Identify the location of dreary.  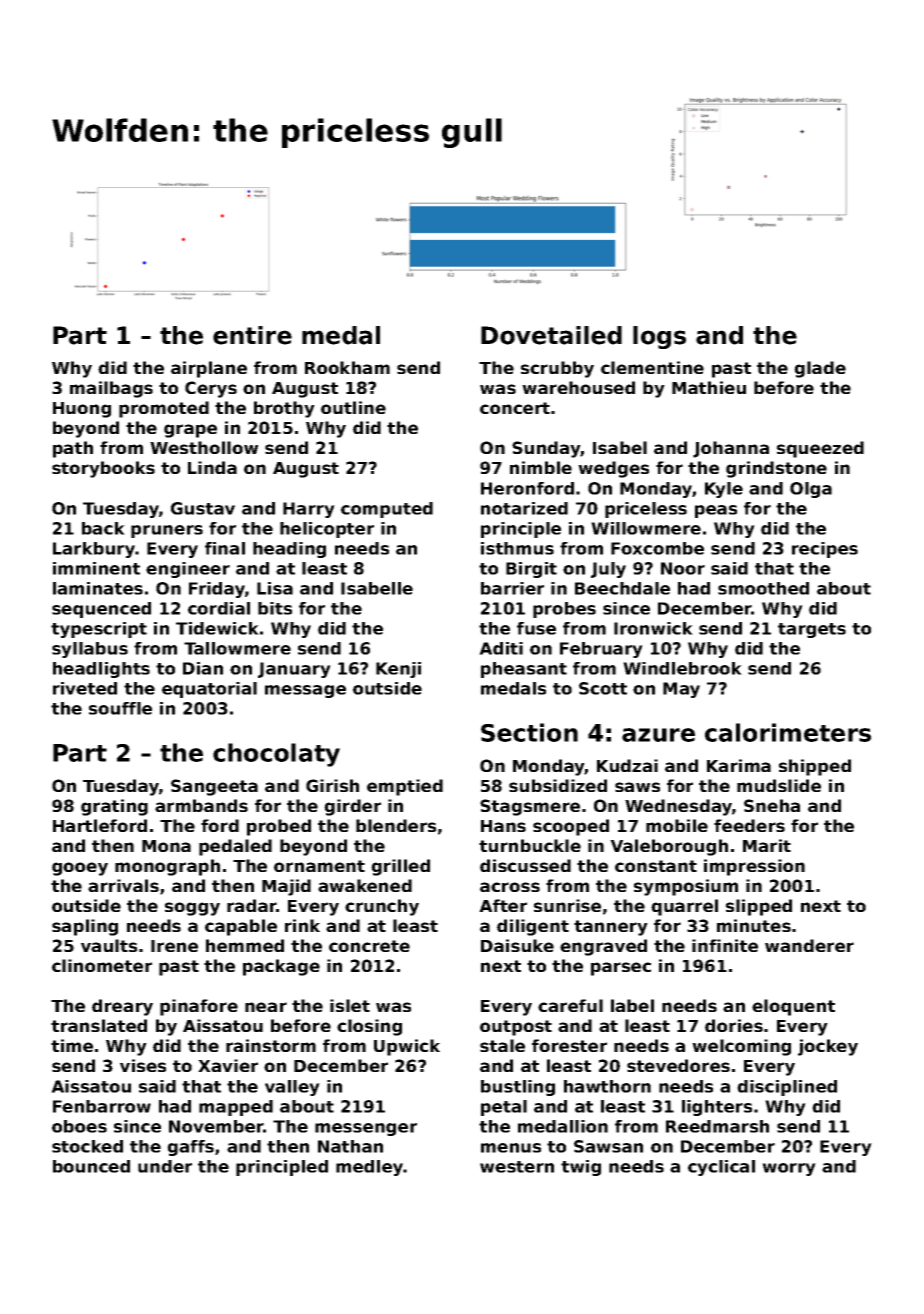
(122, 1007).
